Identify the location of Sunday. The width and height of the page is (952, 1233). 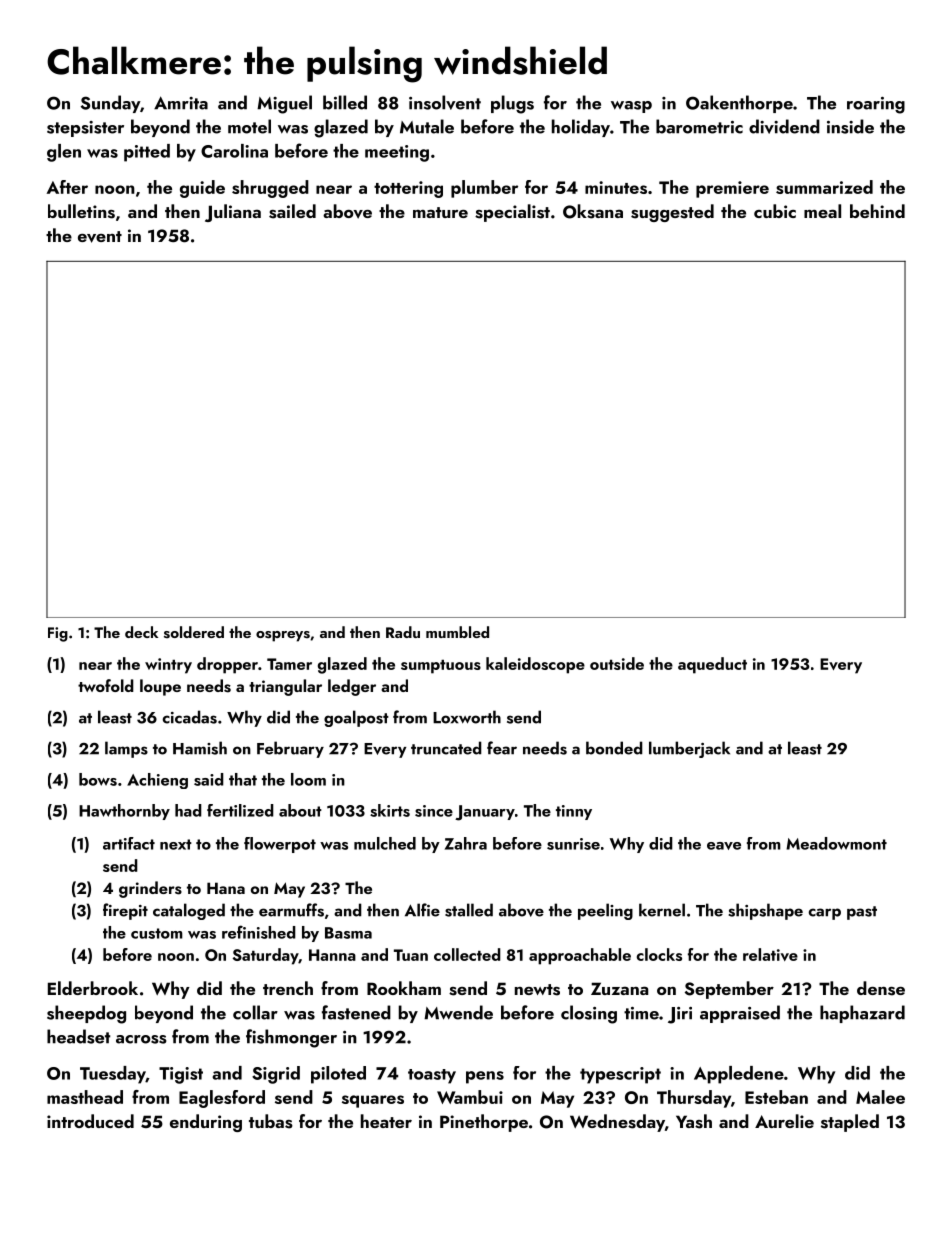
(110, 104).
